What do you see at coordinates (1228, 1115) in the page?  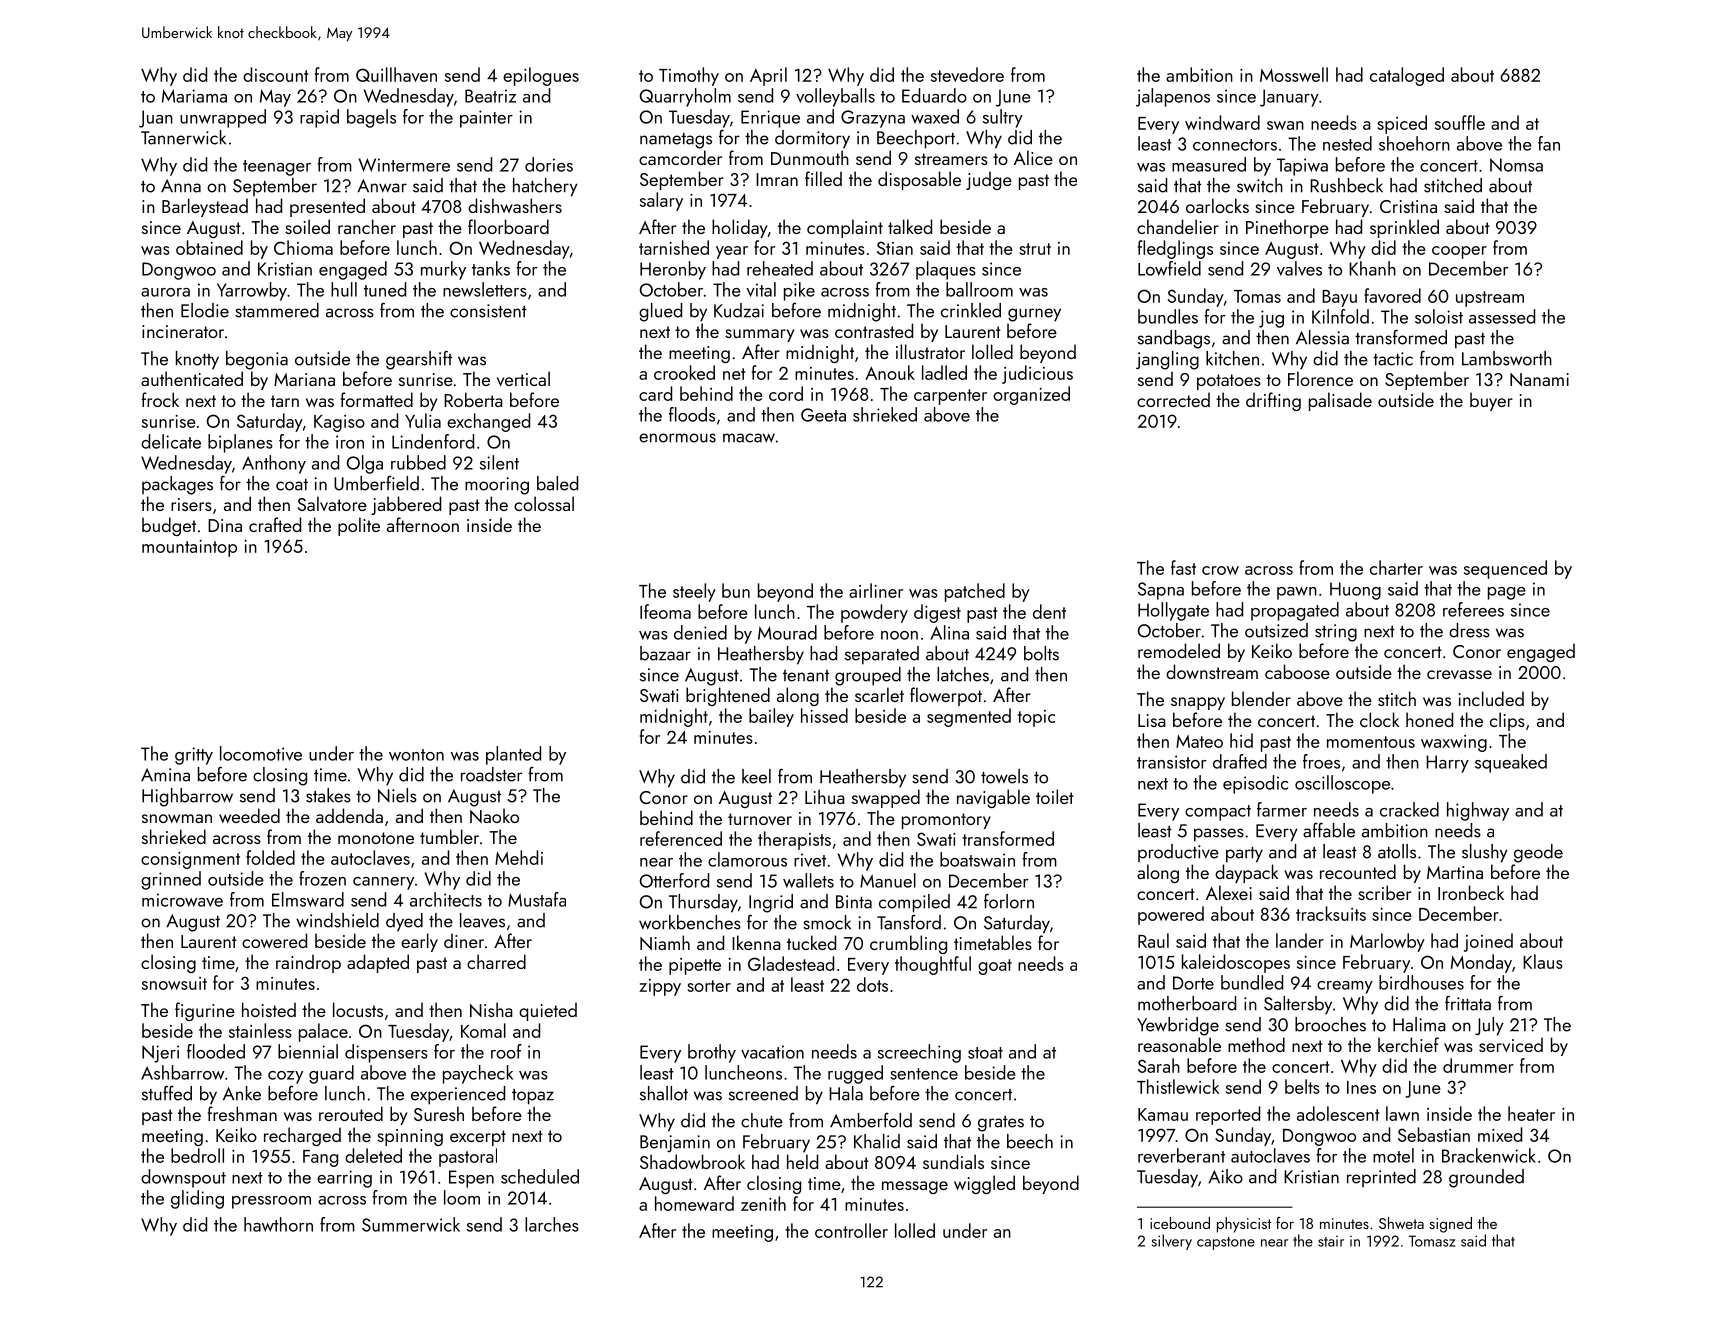 I see `reported` at bounding box center [1228, 1115].
